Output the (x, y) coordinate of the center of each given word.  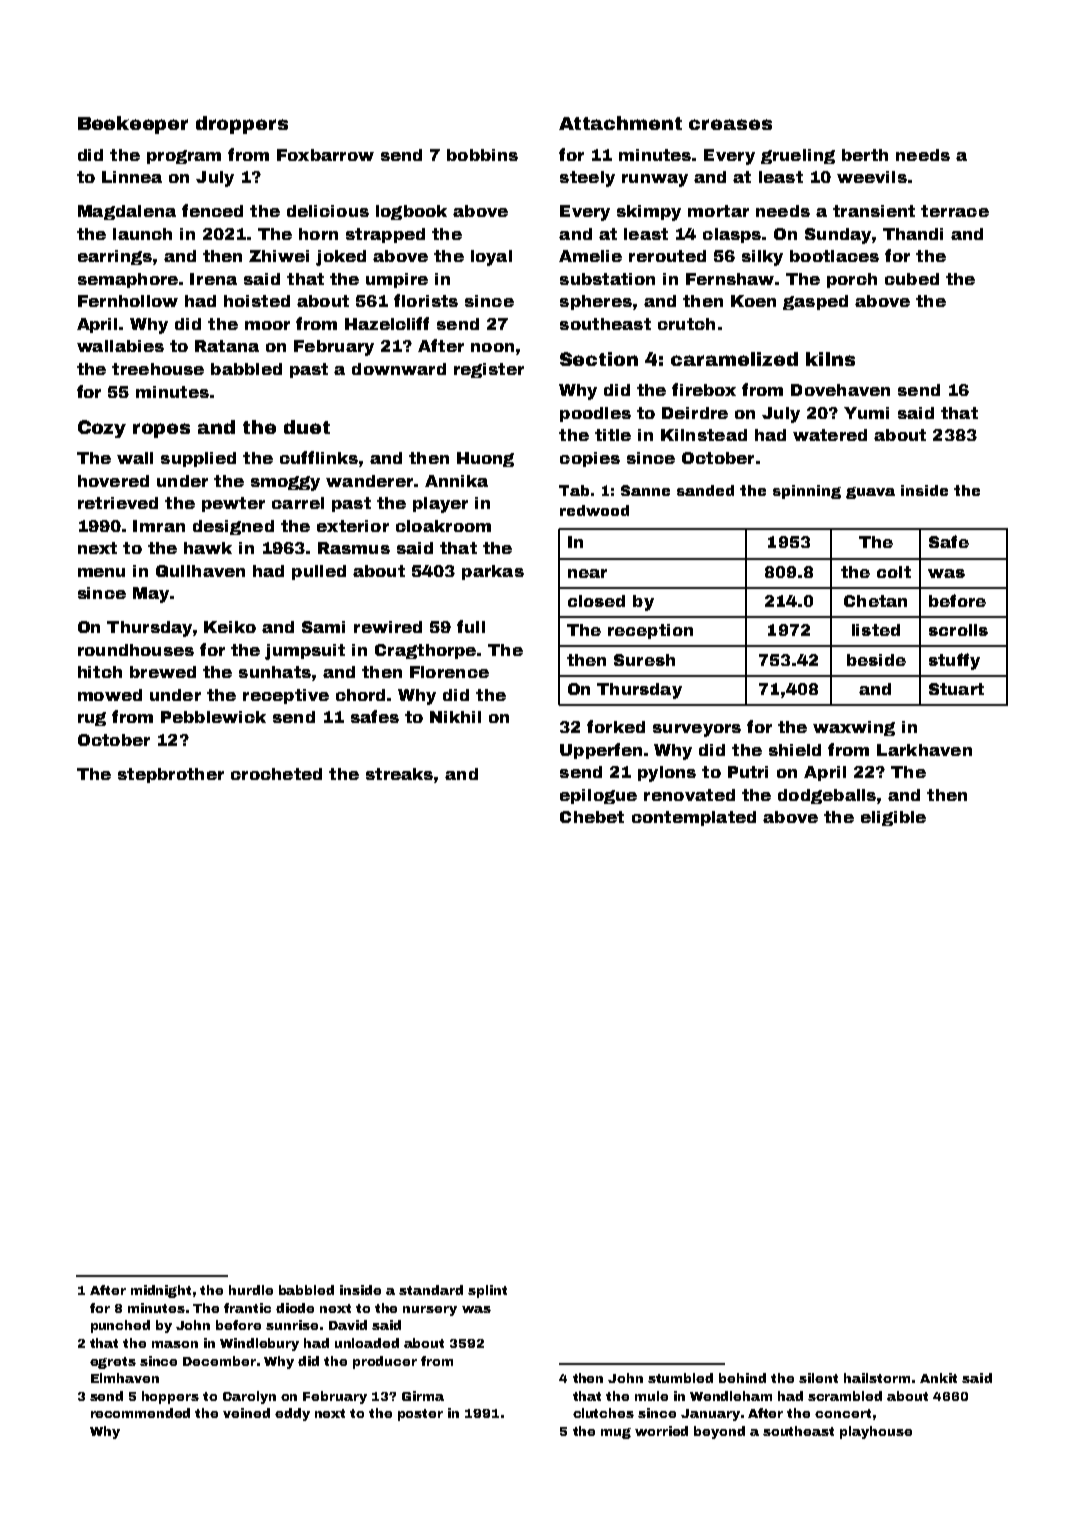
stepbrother (171, 775)
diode (295, 1308)
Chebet (592, 817)
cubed (912, 279)
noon (492, 347)
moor (267, 325)
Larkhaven (924, 750)
